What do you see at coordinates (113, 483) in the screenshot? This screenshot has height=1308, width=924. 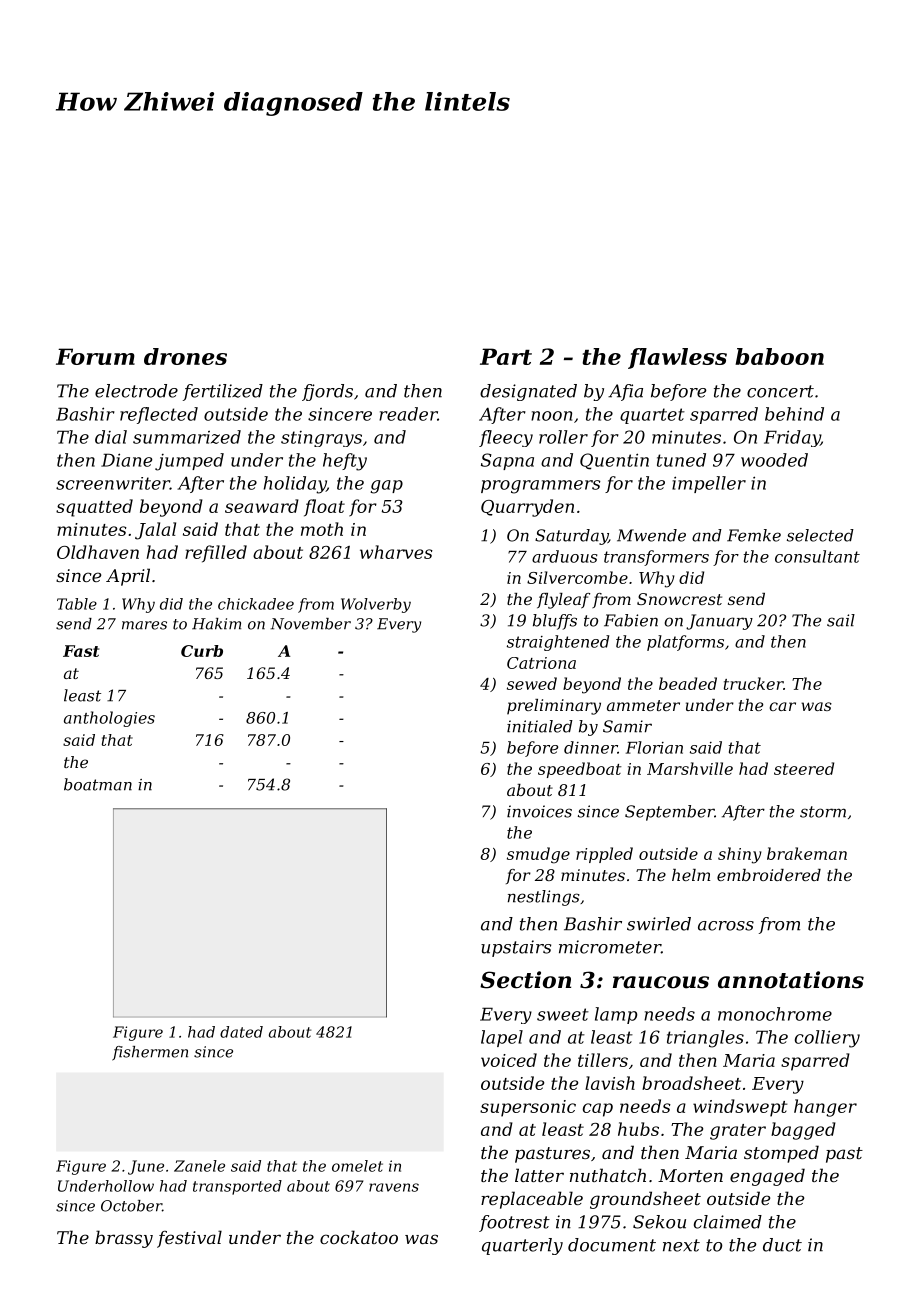 I see `screenwriter` at bounding box center [113, 483].
